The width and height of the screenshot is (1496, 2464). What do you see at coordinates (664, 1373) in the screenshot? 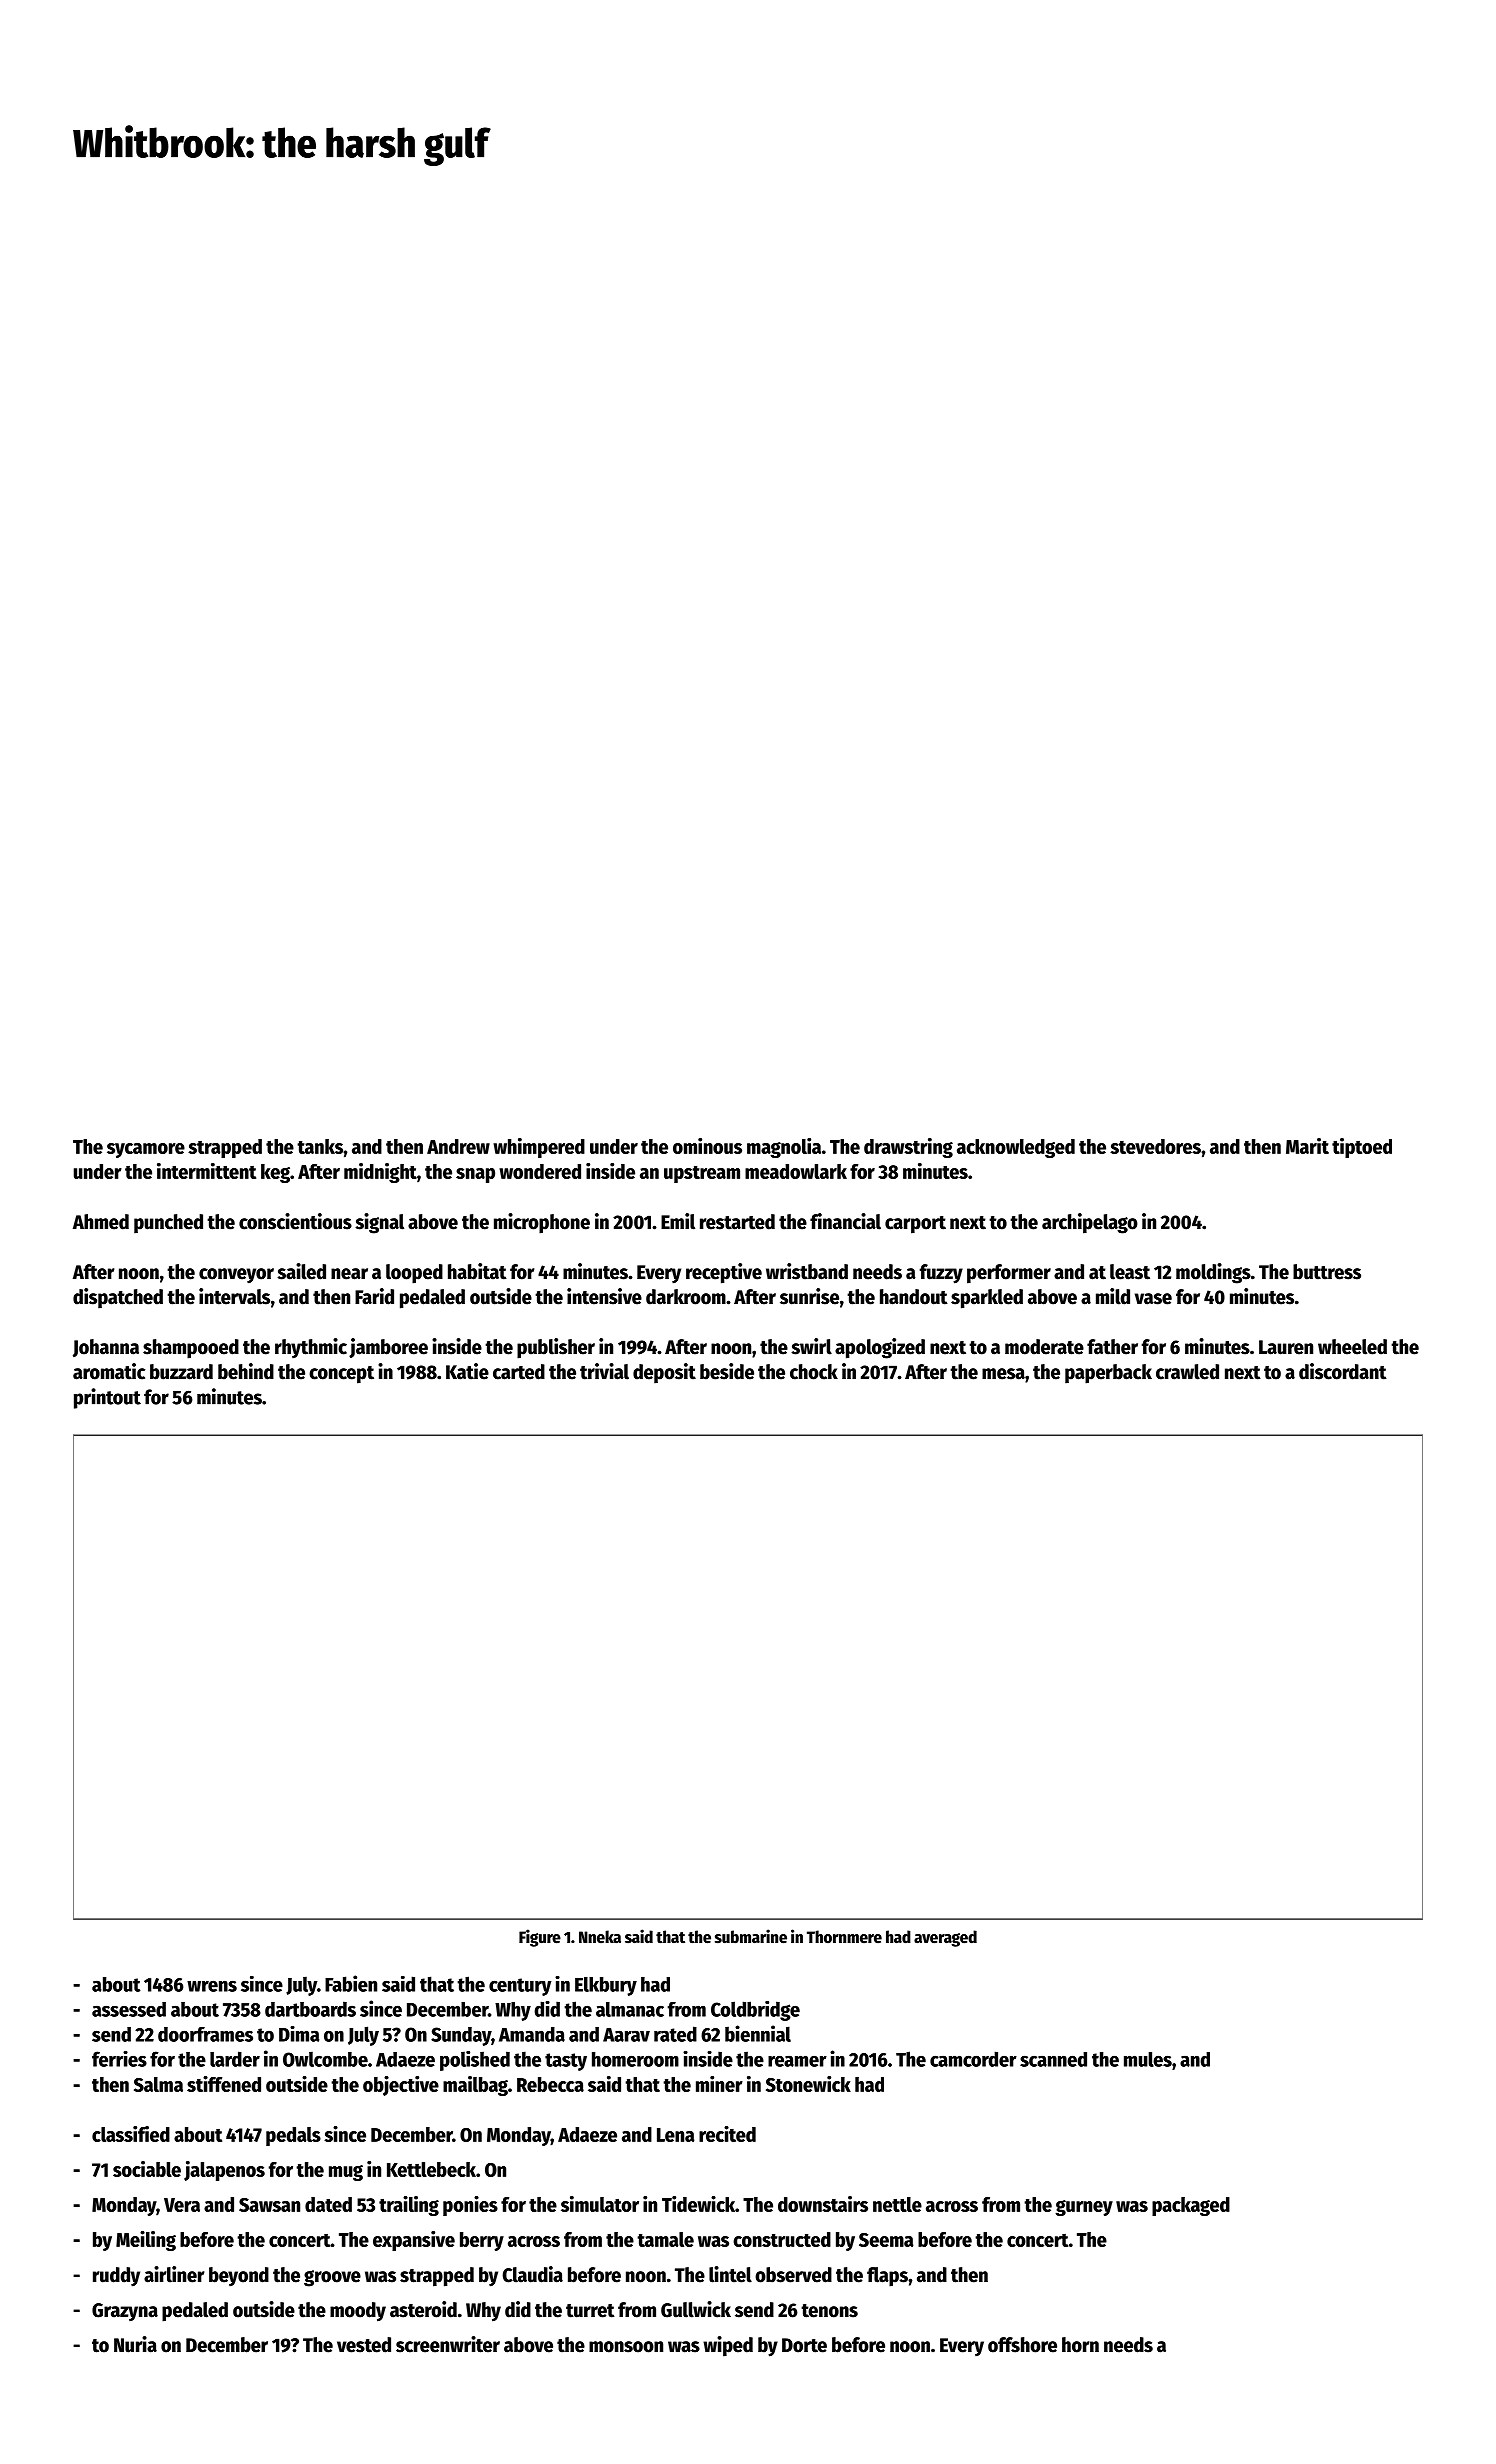
I see `deposit` at bounding box center [664, 1373].
